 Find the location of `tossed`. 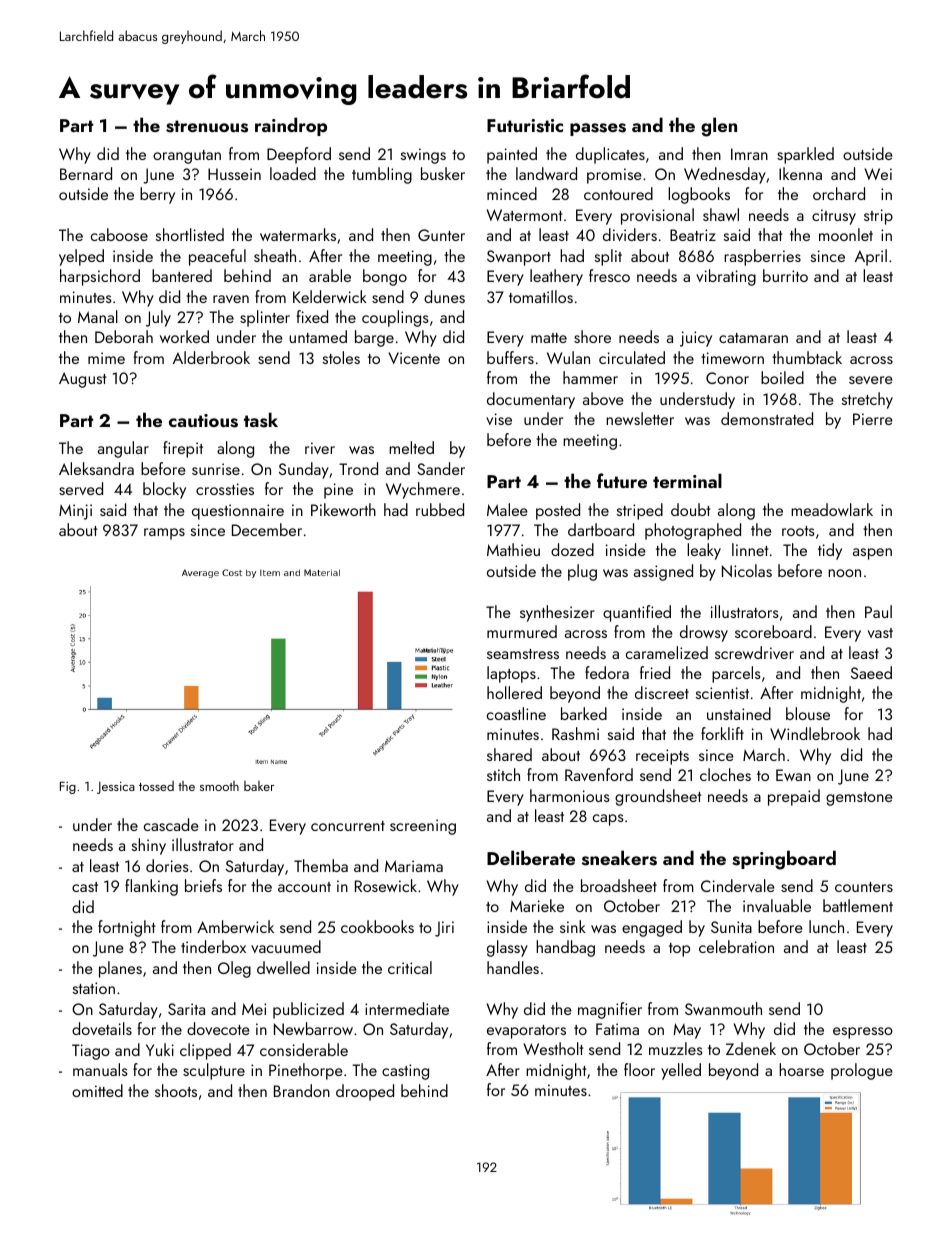

tossed is located at coordinates (156, 786).
